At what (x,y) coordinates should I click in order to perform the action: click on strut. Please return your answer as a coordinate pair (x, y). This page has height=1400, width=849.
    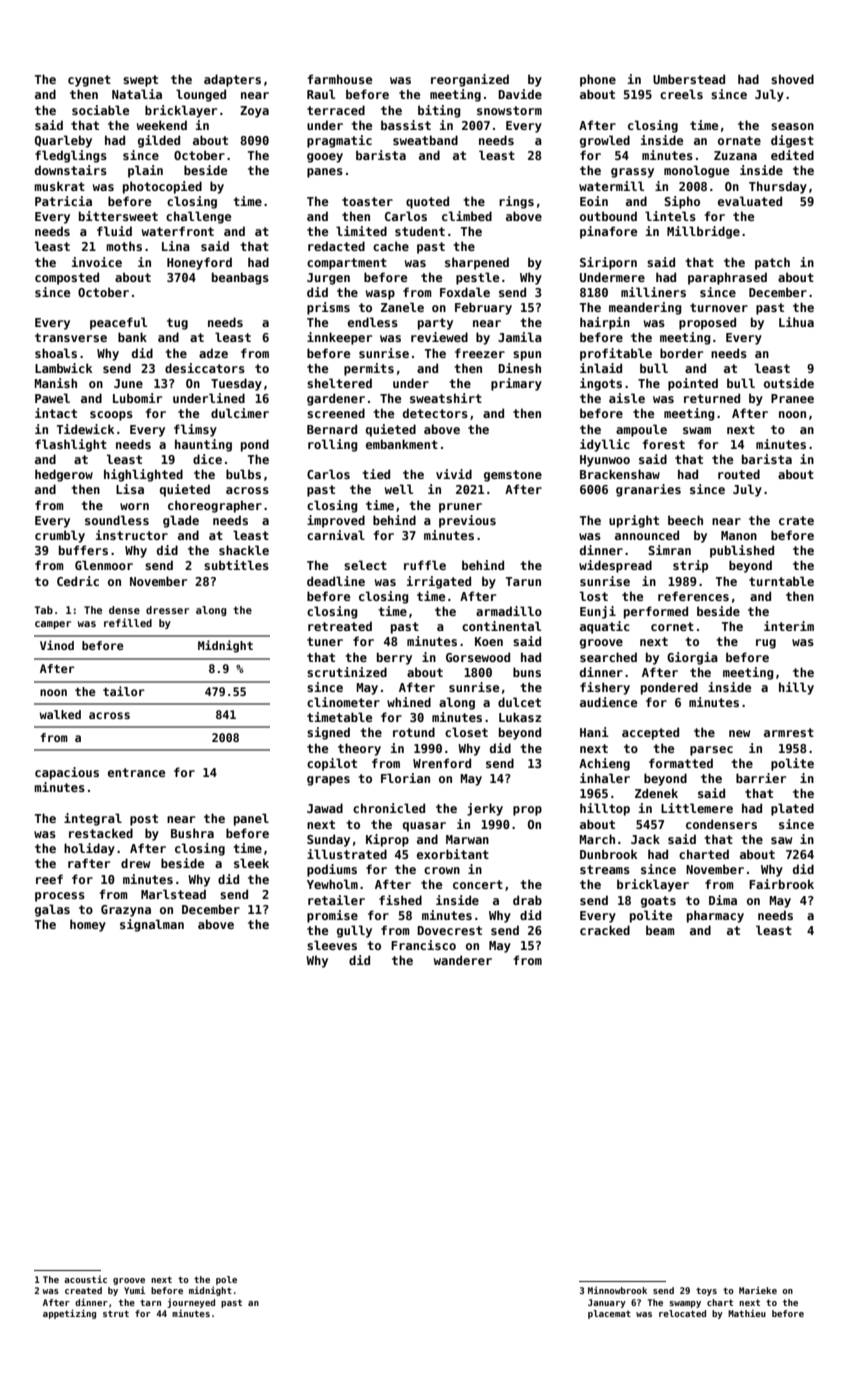
    Looking at the image, I should click on (116, 1313).
